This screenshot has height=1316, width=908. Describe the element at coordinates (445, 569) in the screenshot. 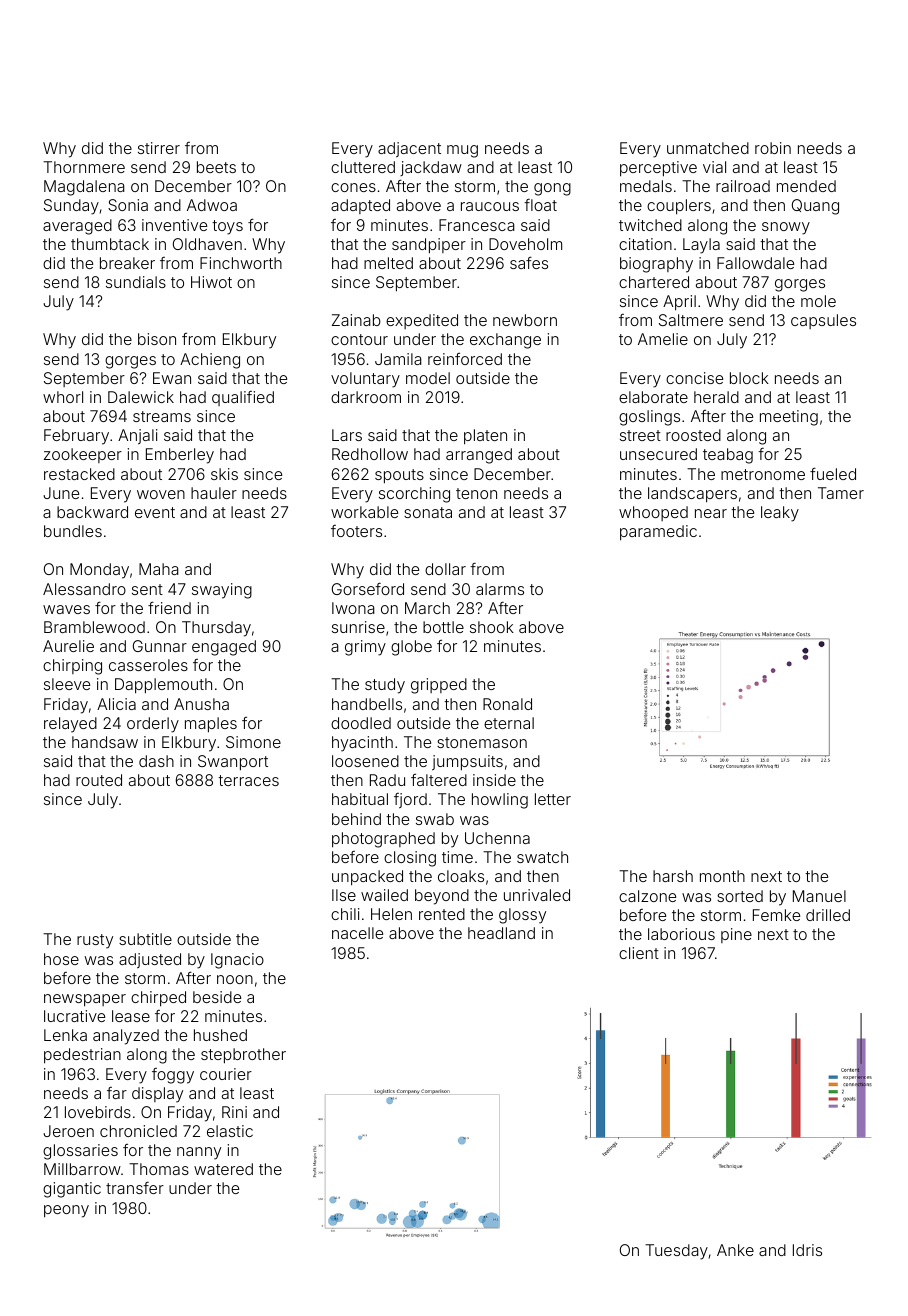

I see `dollar` at that location.
